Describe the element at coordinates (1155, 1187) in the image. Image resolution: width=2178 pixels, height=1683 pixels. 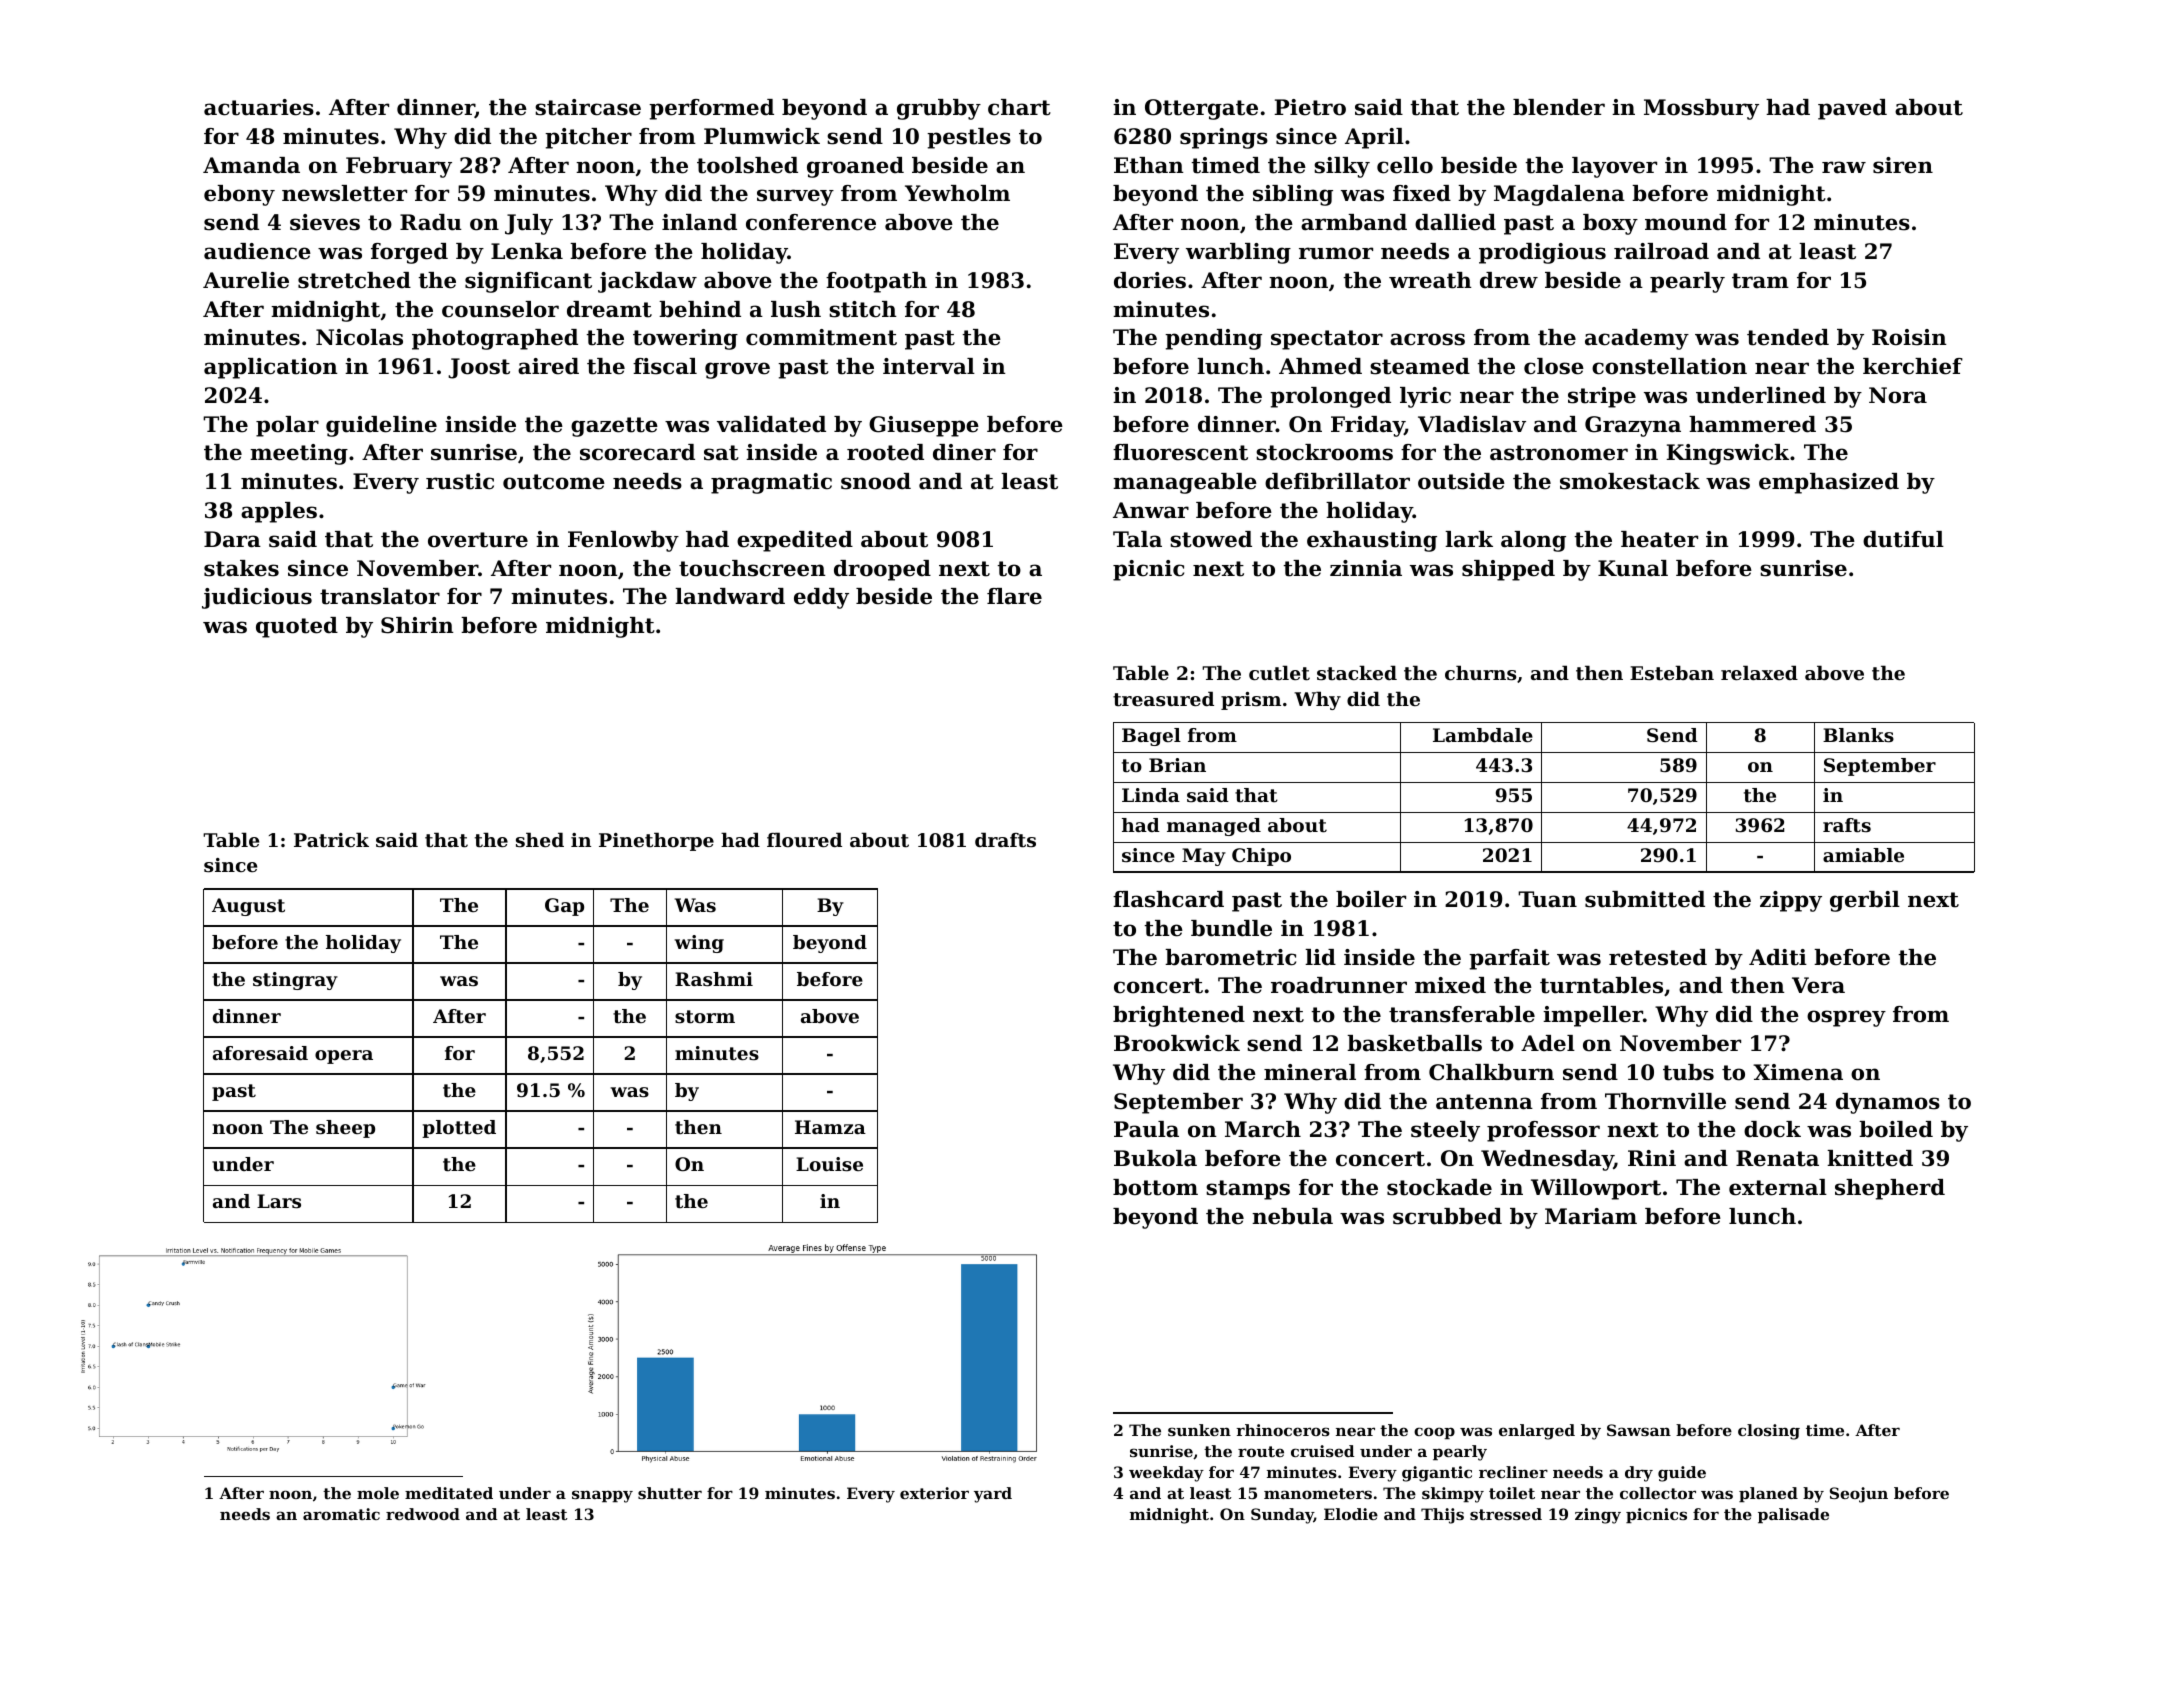
I see `bottom` at that location.
